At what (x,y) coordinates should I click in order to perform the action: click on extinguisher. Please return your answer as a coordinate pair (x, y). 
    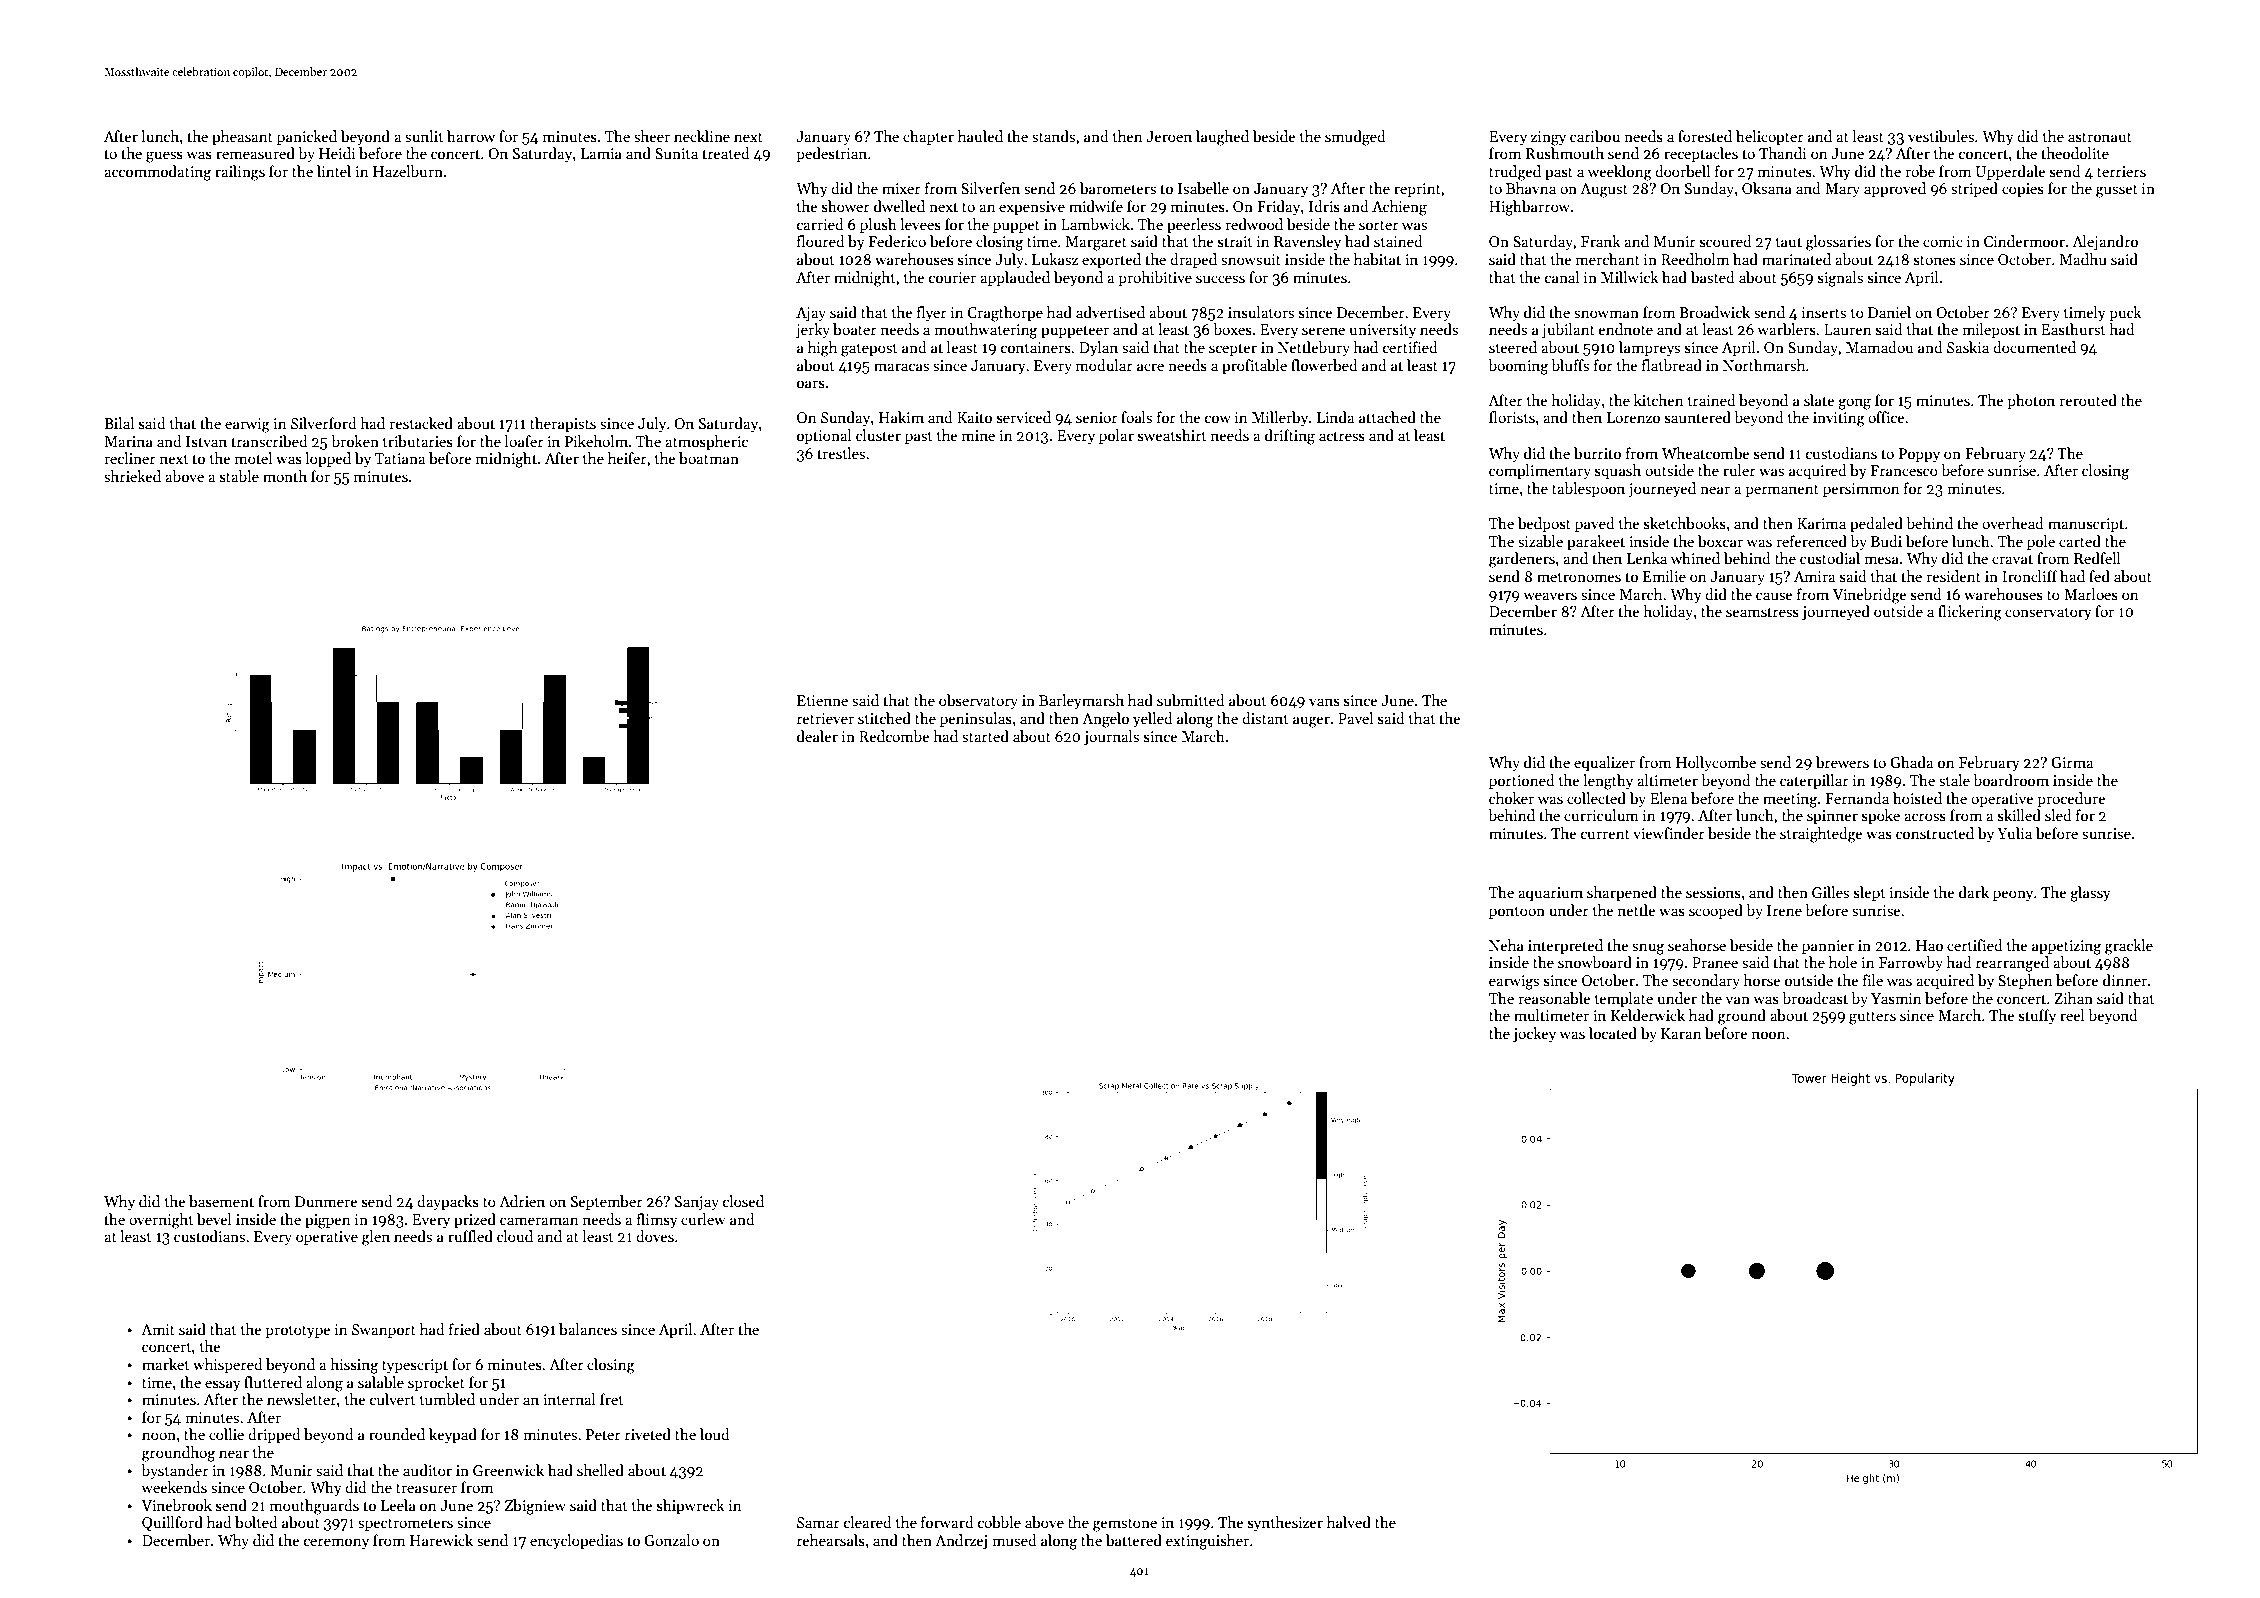
    Looking at the image, I should click on (1207, 1542).
